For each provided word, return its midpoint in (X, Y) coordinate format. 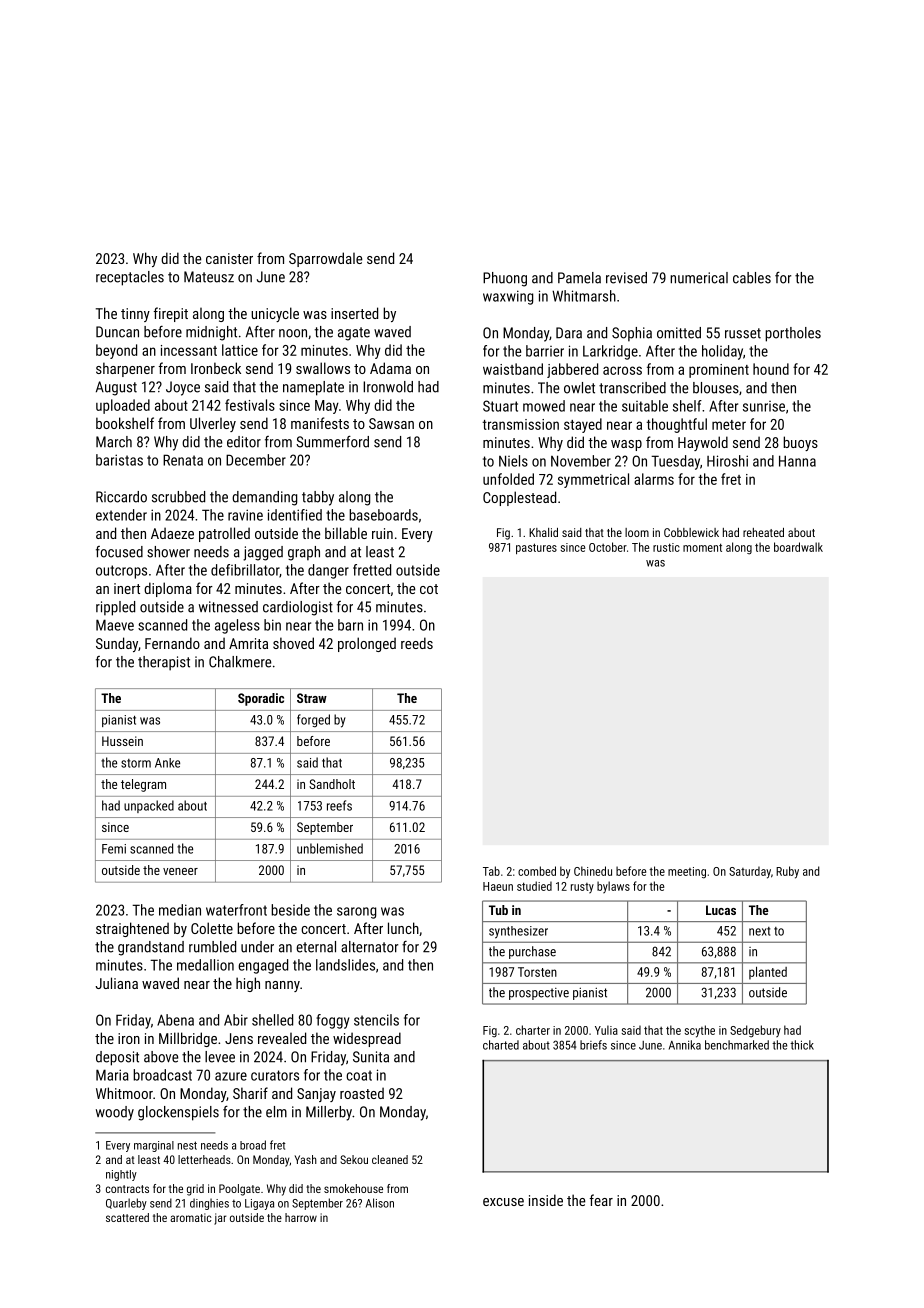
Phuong (505, 279)
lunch (403, 928)
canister (229, 258)
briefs (593, 1045)
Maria (112, 1075)
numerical (699, 278)
